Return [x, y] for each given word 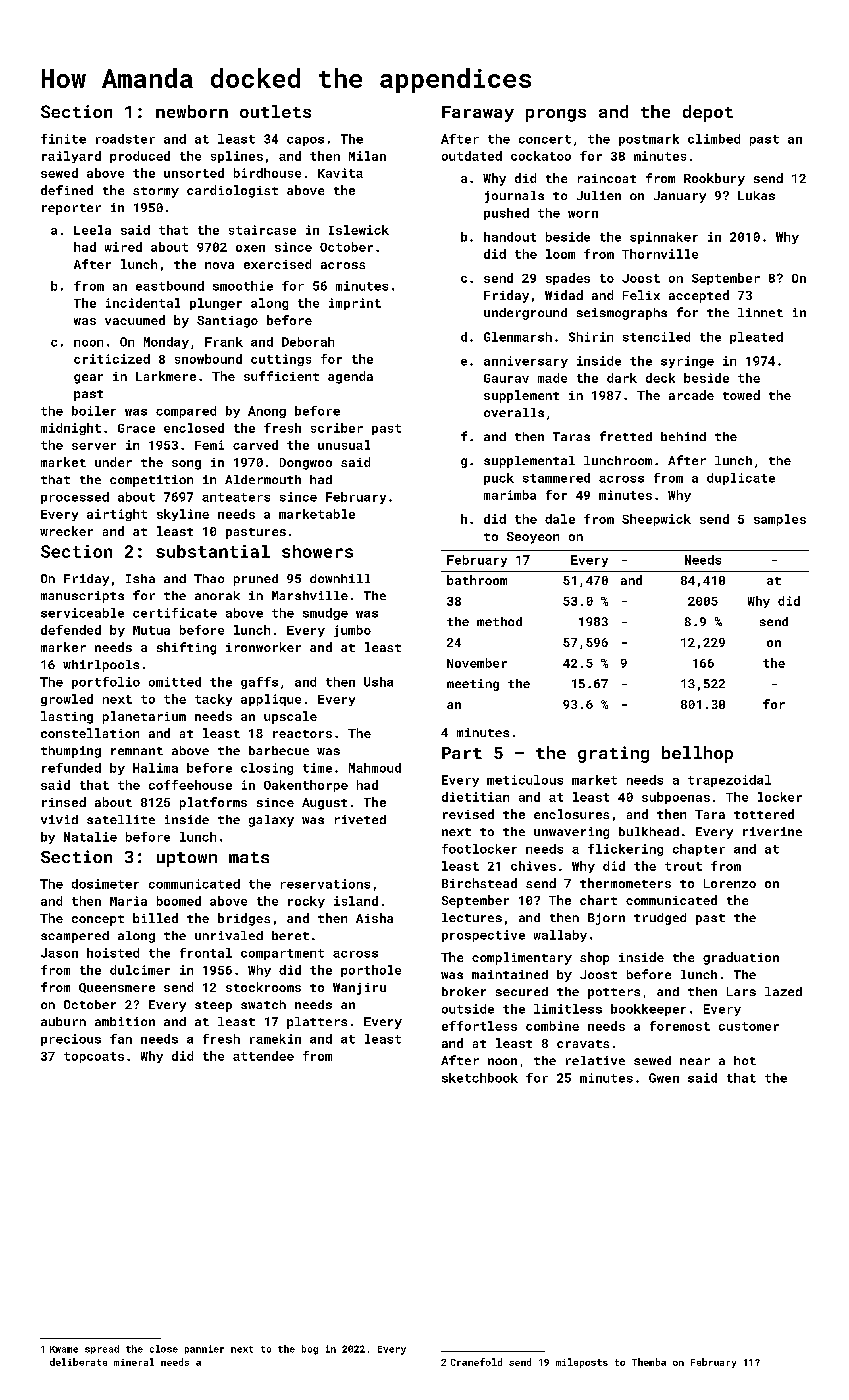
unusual [344, 445]
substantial [213, 551]
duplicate [741, 479]
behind [683, 436]
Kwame [64, 1349]
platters [317, 1023]
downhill [340, 578]
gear [88, 379]
